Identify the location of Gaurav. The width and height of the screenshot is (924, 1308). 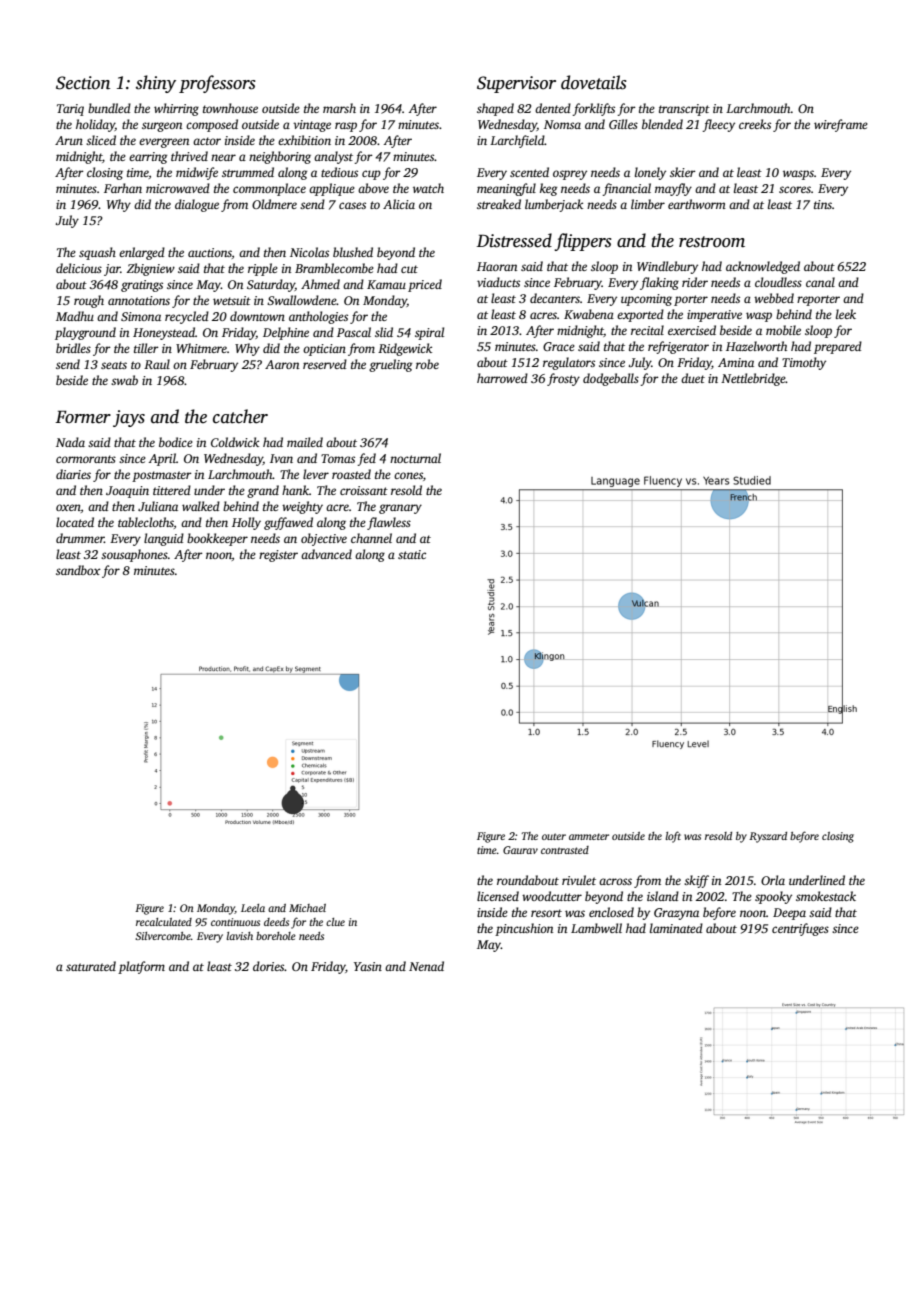
(520, 850).
